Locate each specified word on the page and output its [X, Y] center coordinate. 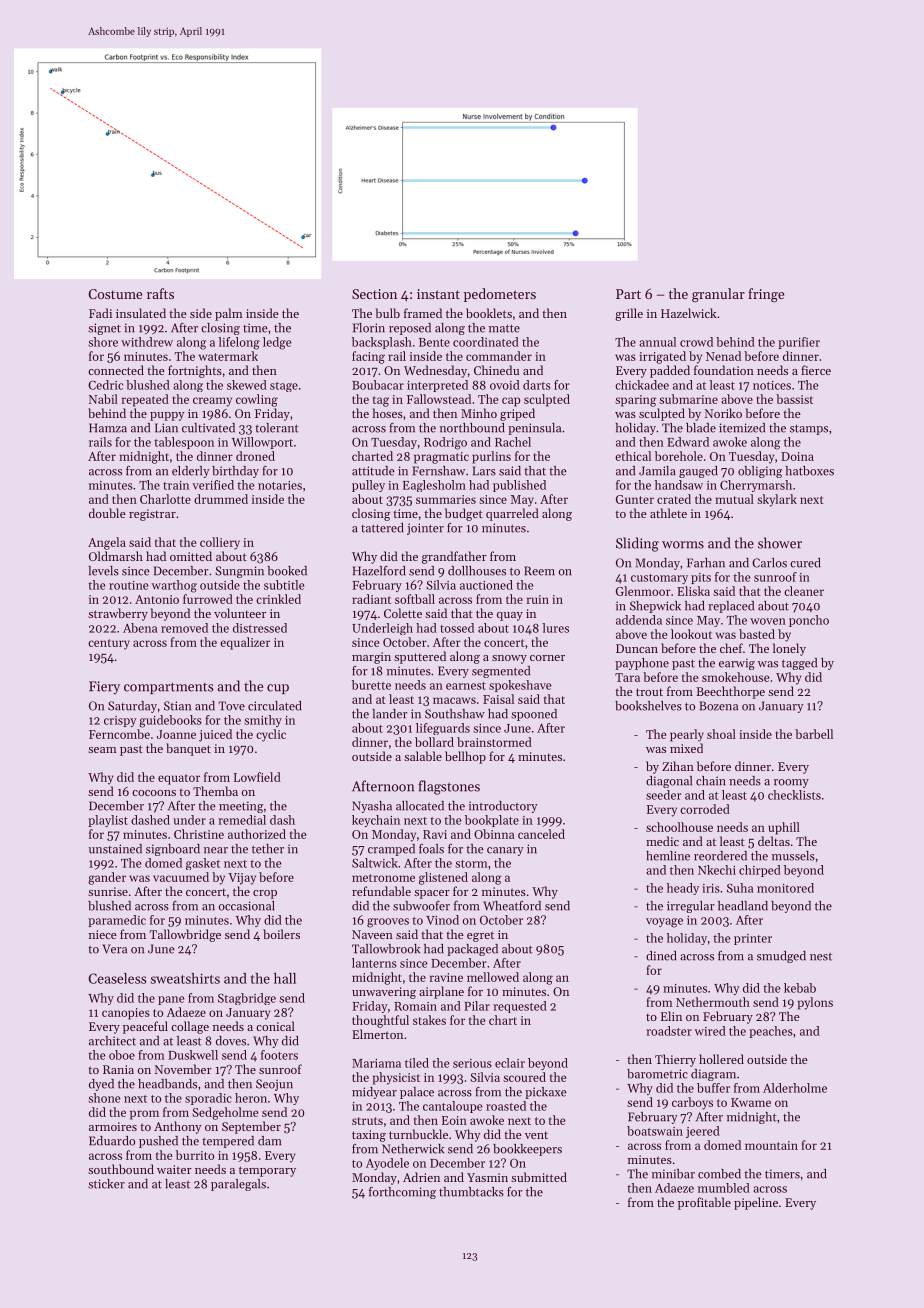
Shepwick [655, 607]
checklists [794, 795]
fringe [766, 295]
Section [374, 294]
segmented [501, 672]
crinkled [278, 599]
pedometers [500, 295]
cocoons [154, 793]
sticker [106, 1184]
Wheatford [512, 906]
